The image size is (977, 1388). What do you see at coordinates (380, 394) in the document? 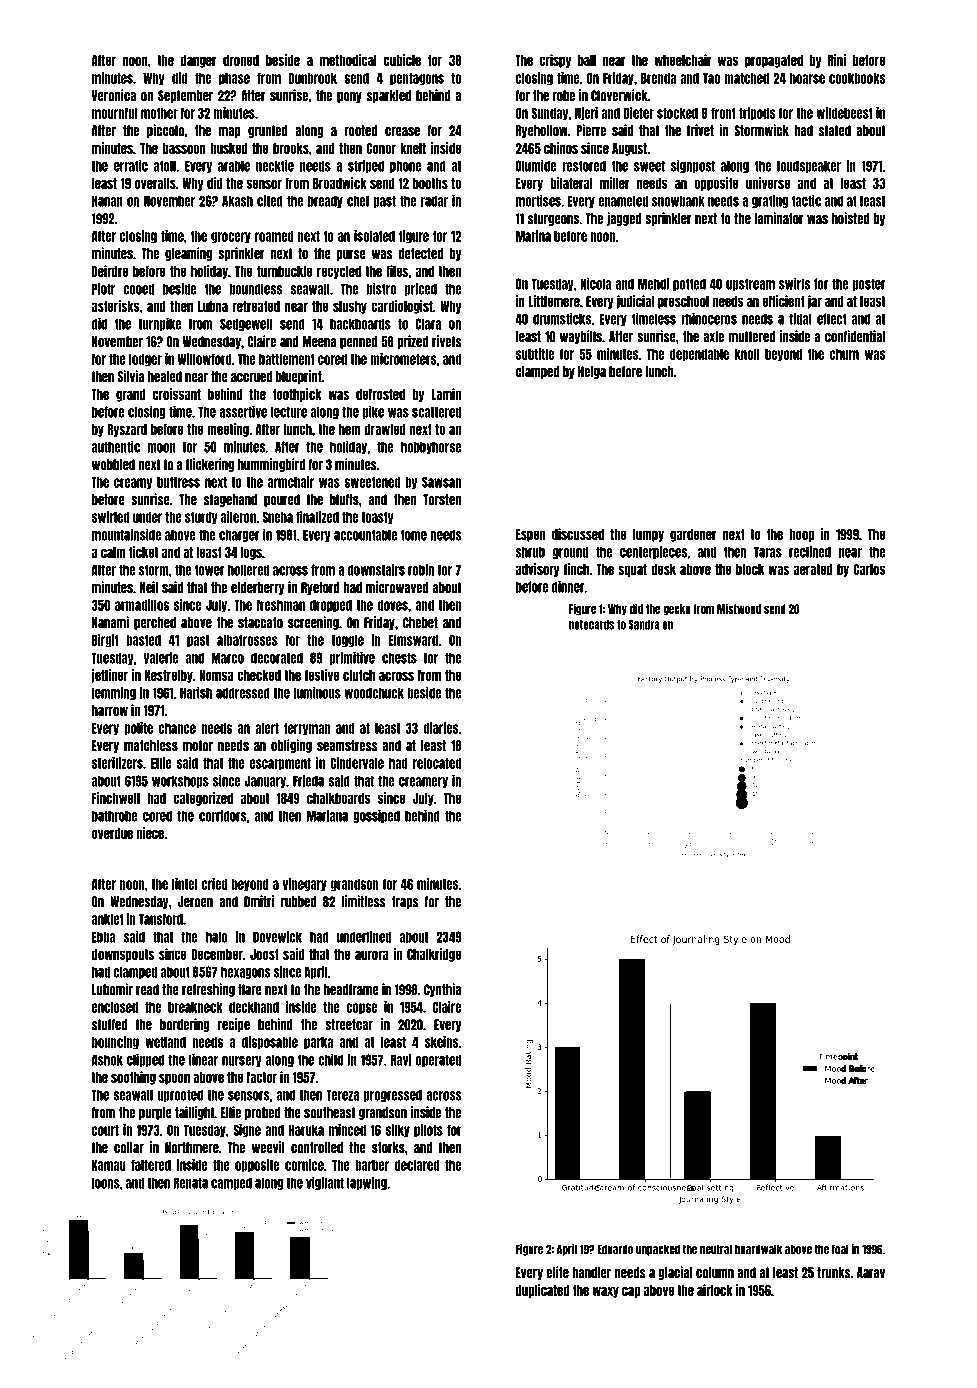
I see `defrosted` at bounding box center [380, 394].
